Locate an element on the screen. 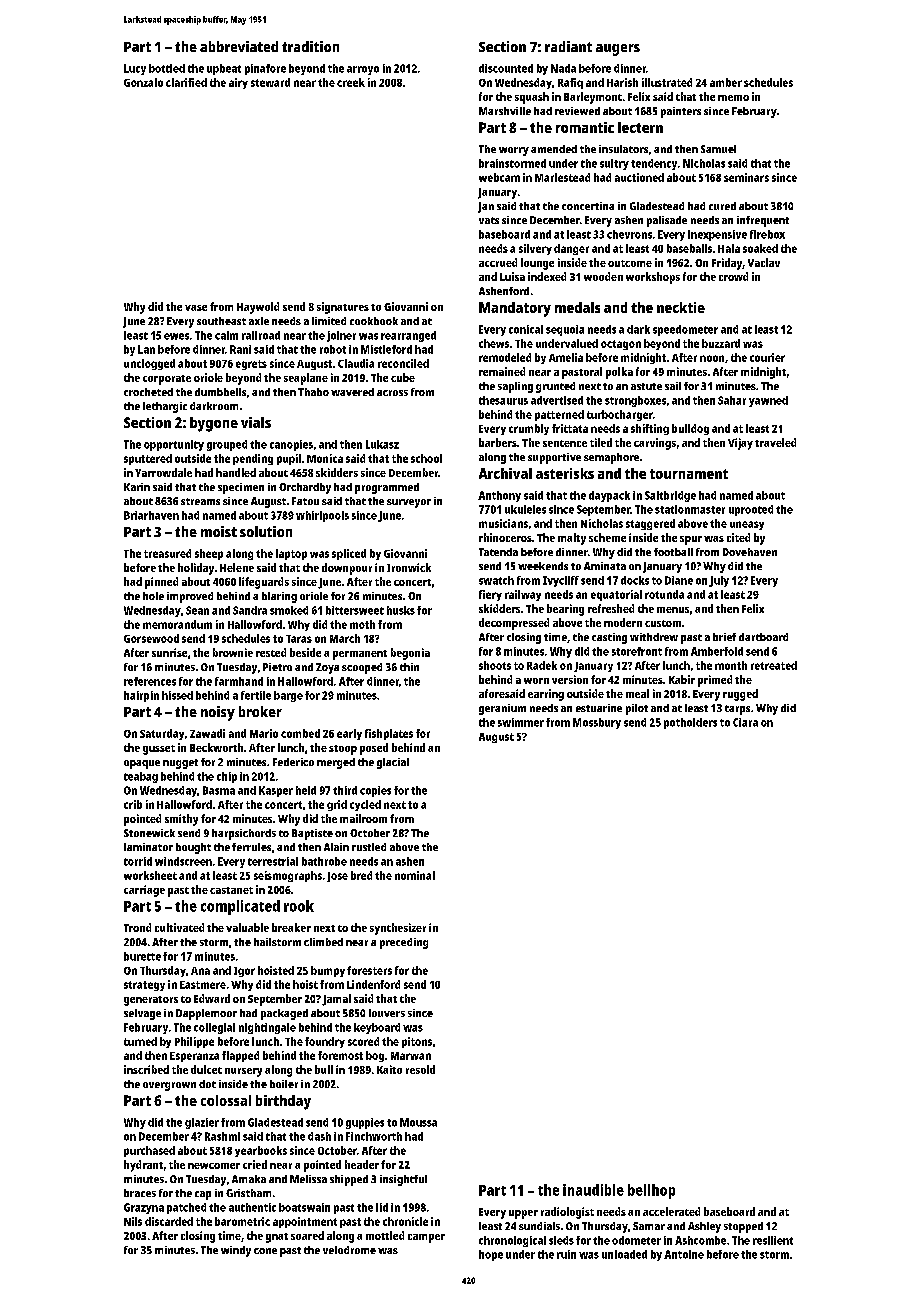 This screenshot has width=924, height=1308. inaudible is located at coordinates (593, 1190).
